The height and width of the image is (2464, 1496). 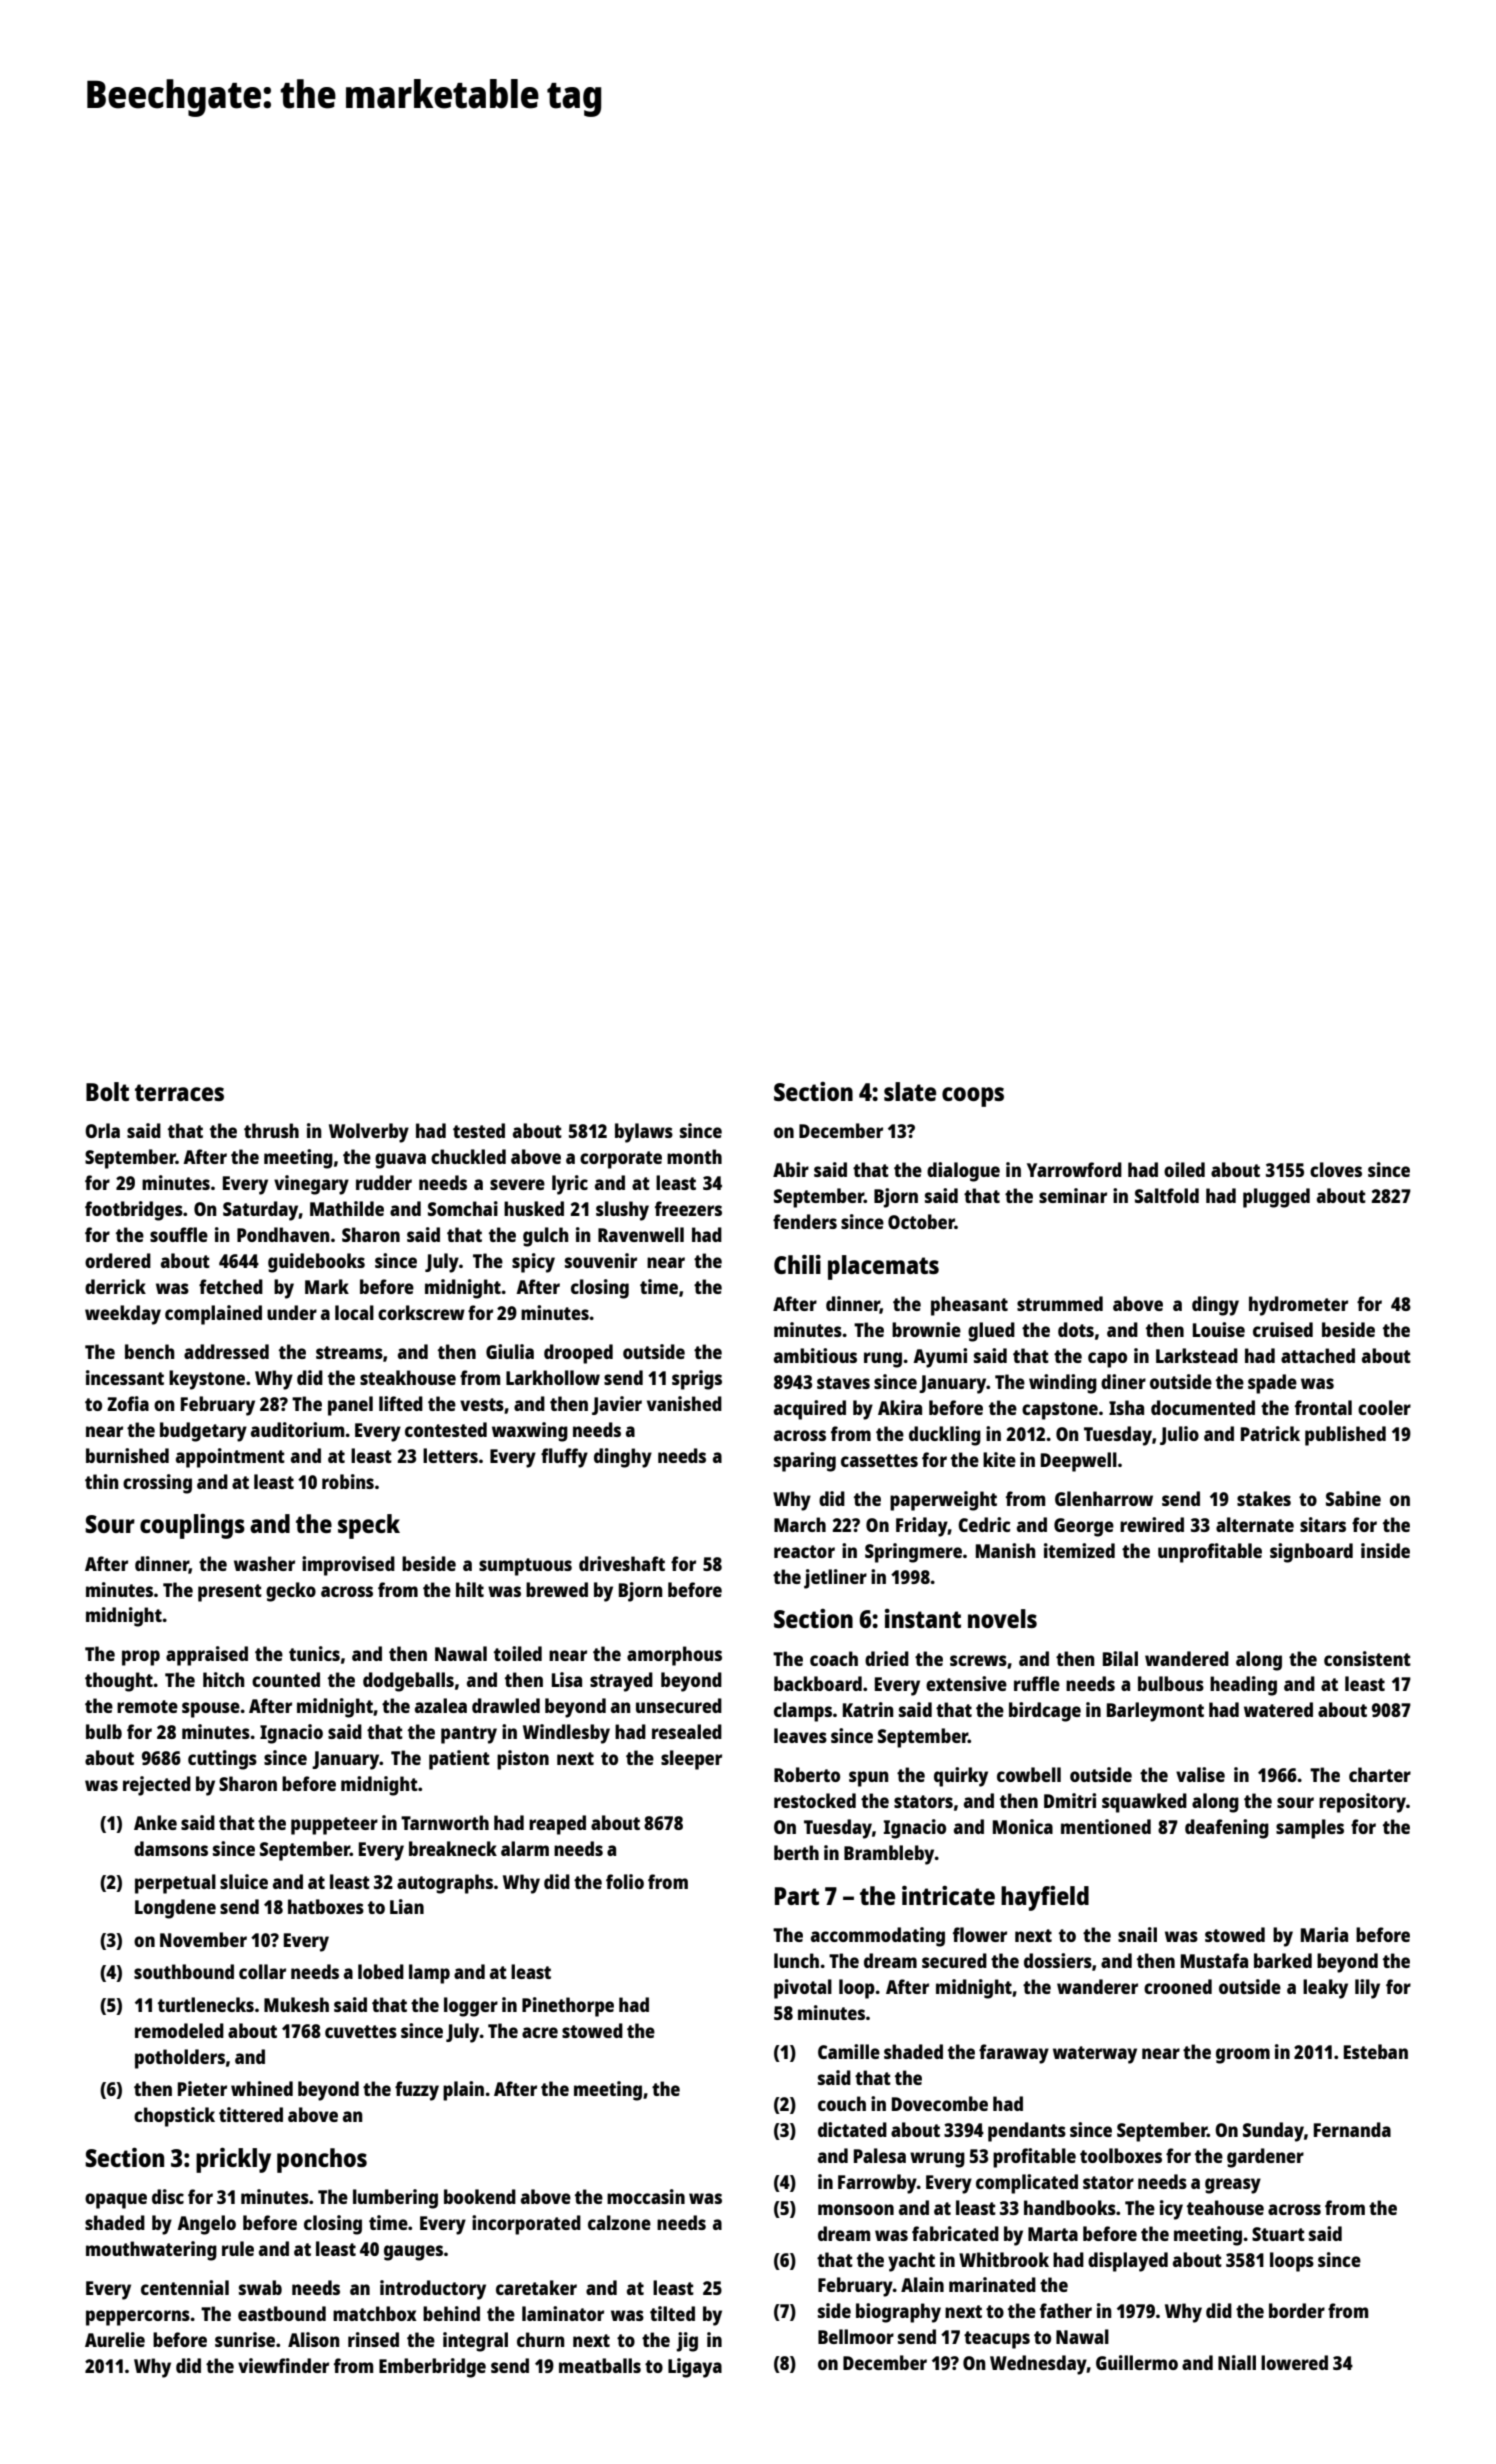 I want to click on peppercorns, so click(x=138, y=2318).
